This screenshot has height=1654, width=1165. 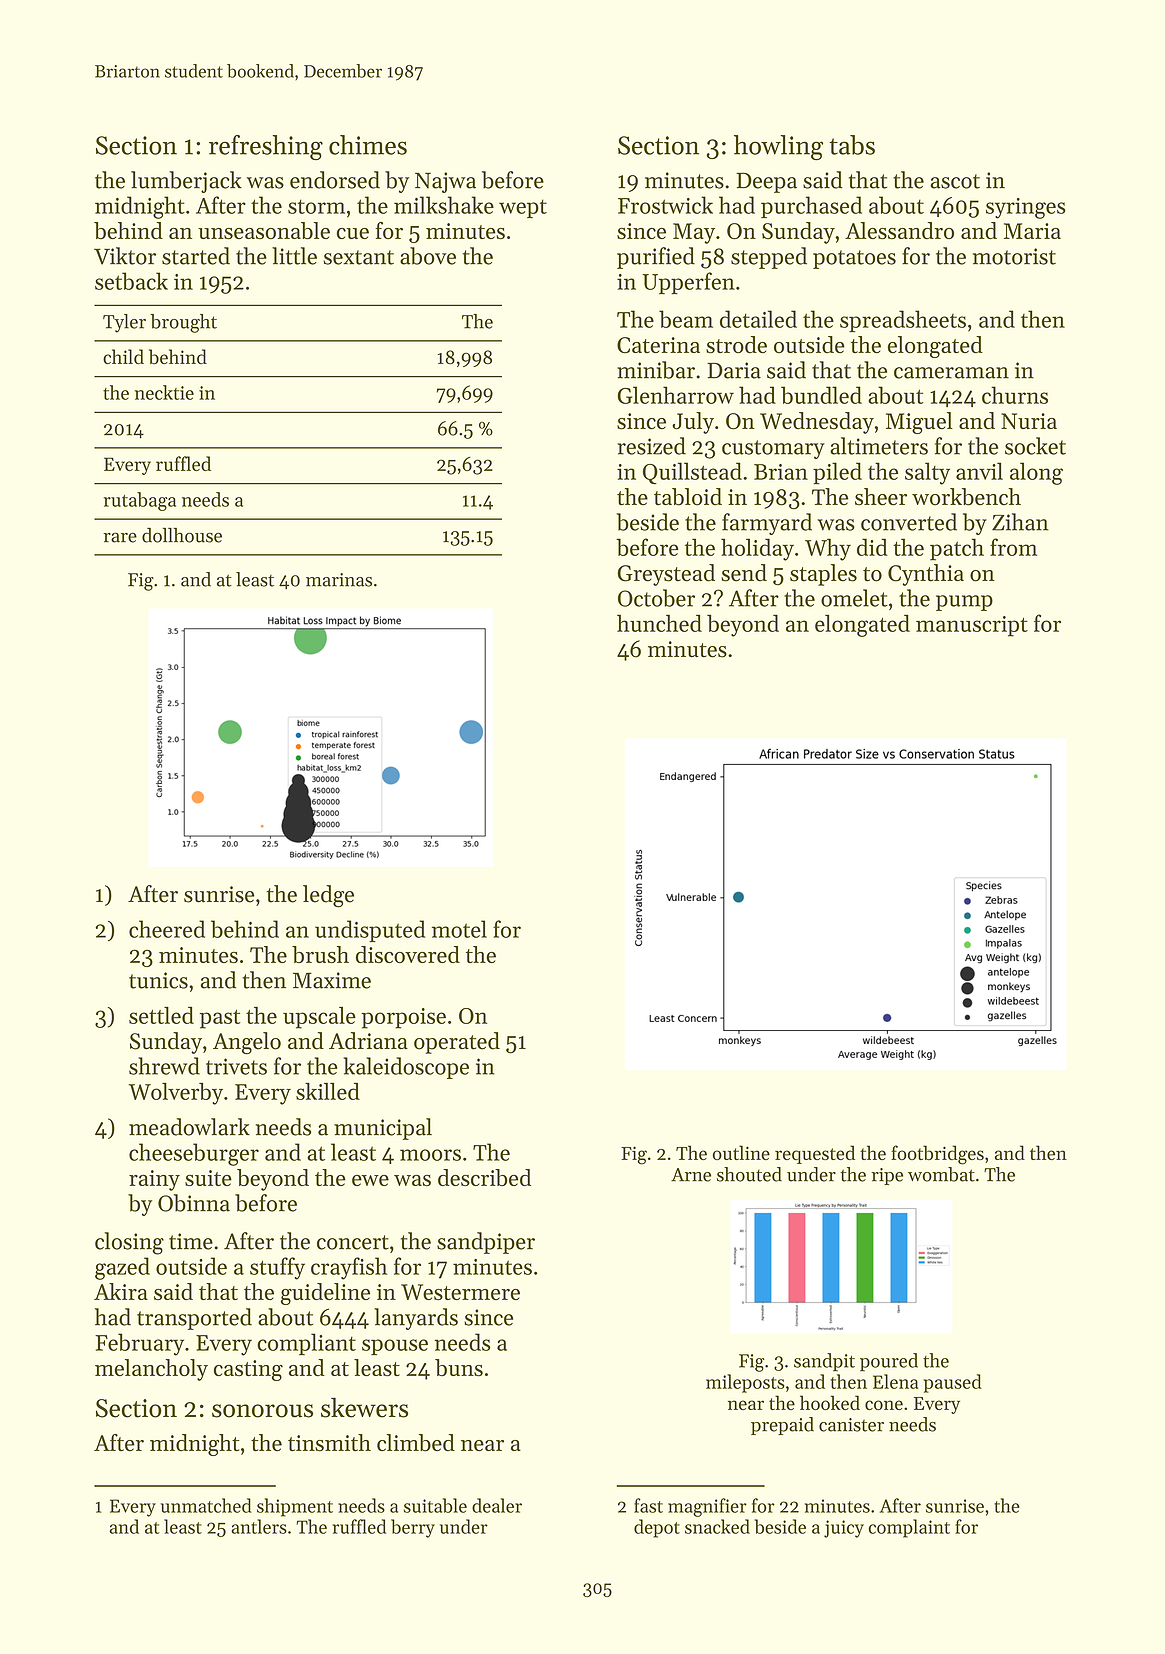 I want to click on Zihan, so click(x=1020, y=522).
